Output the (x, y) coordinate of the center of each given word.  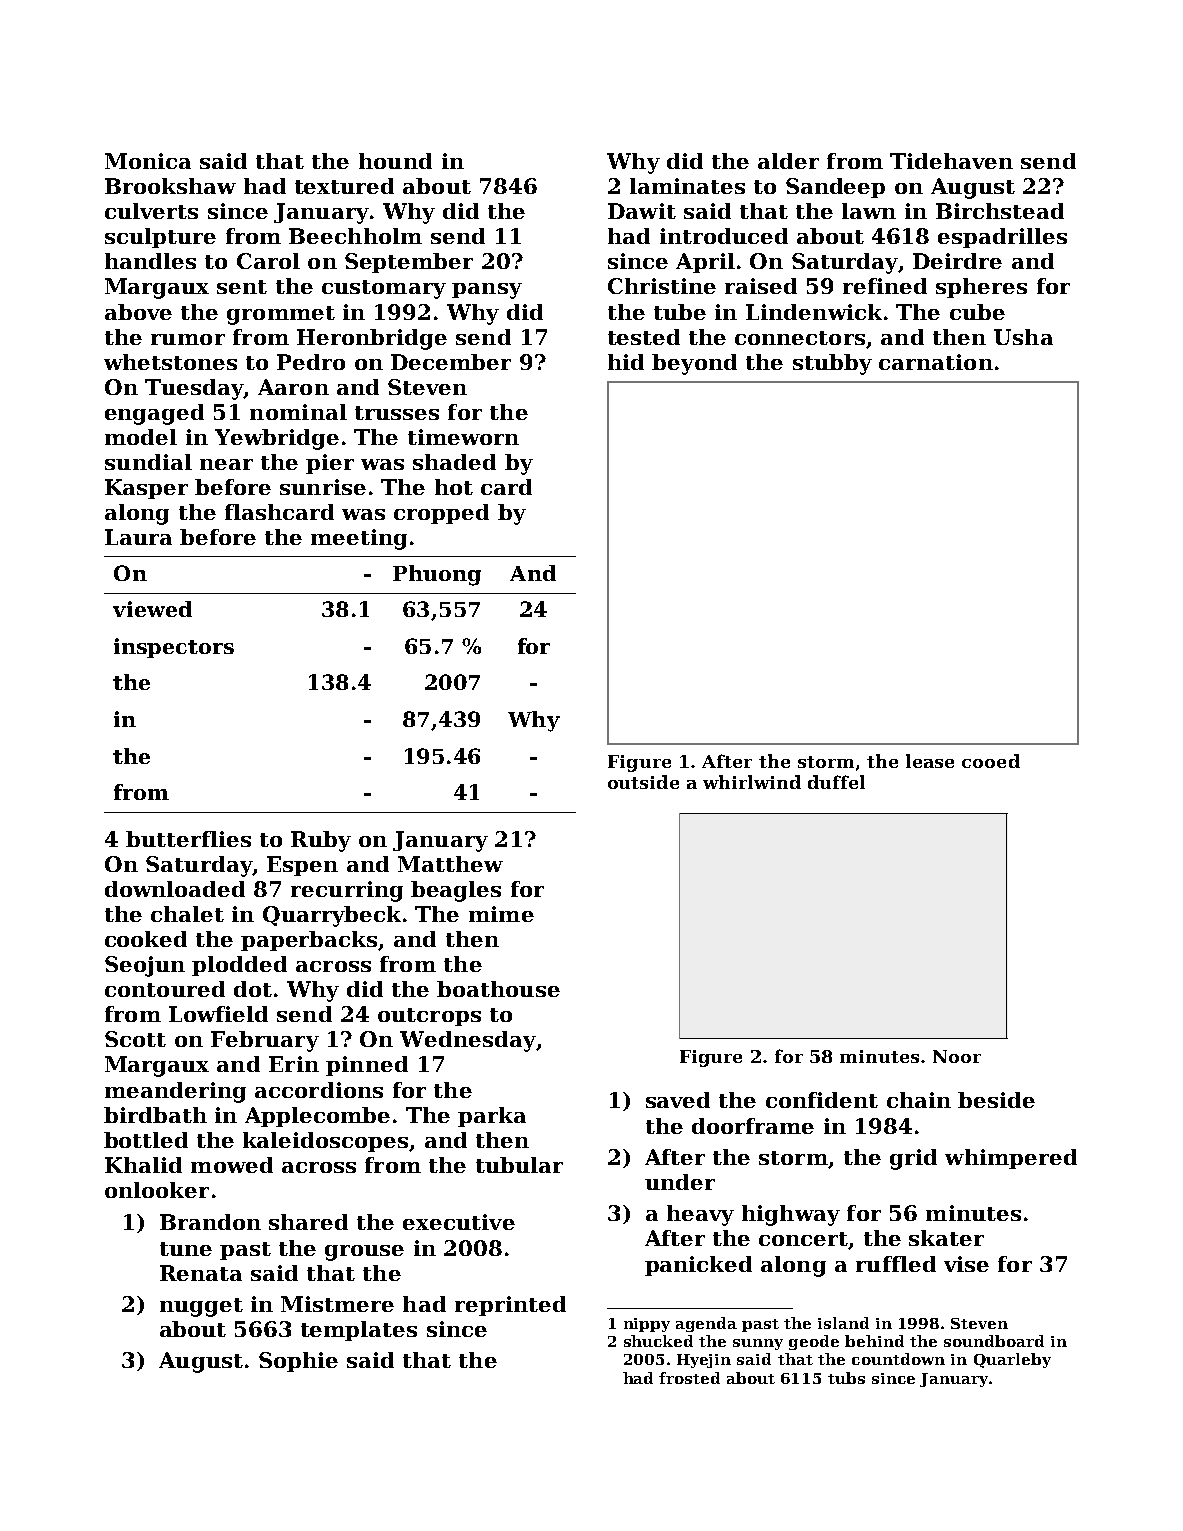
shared (308, 1222)
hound (395, 161)
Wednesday (468, 1041)
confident (822, 1100)
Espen (302, 866)
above (138, 312)
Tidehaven (951, 161)
